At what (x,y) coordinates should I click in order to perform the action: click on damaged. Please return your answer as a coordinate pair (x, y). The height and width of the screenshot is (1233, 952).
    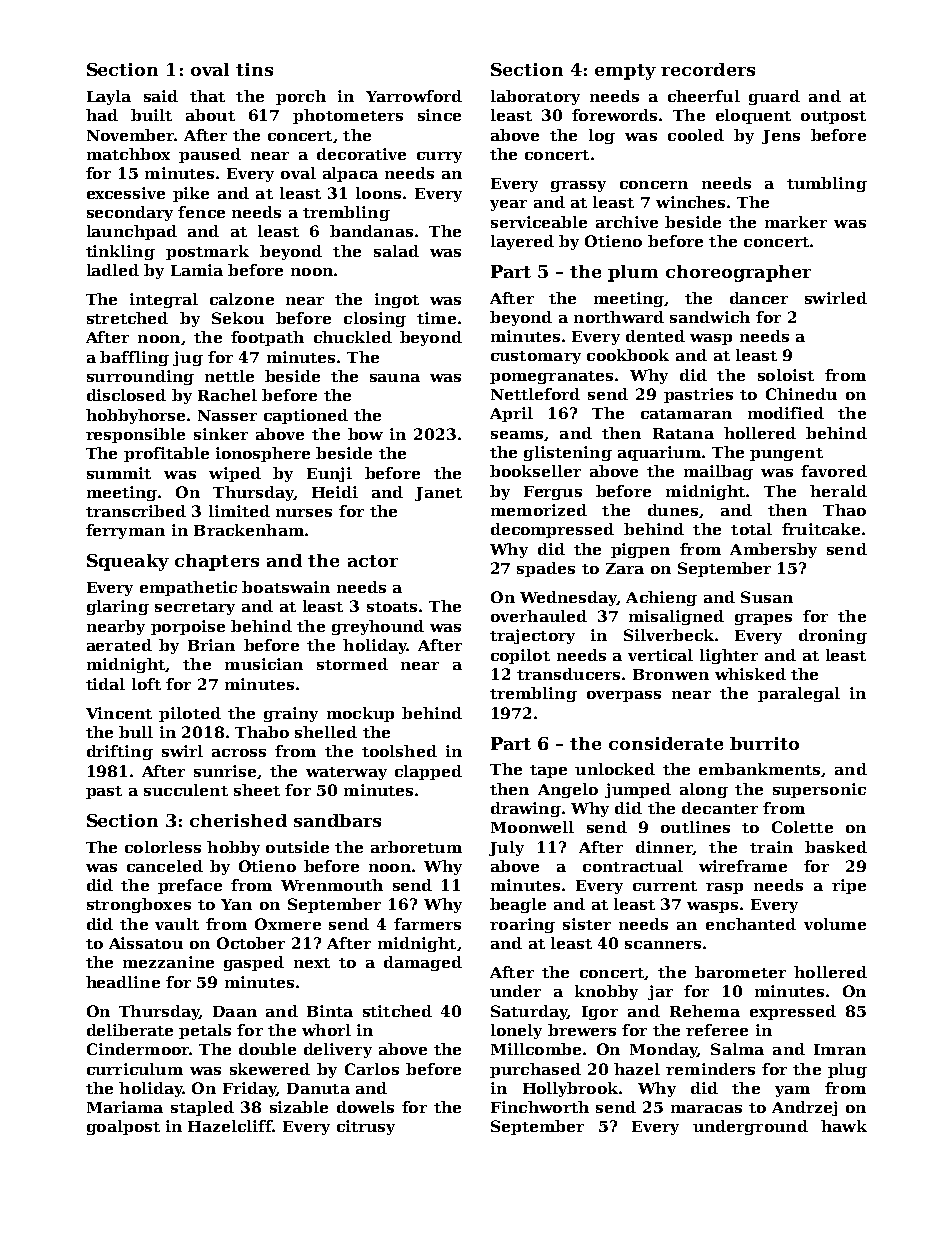
    Looking at the image, I should click on (423, 963).
